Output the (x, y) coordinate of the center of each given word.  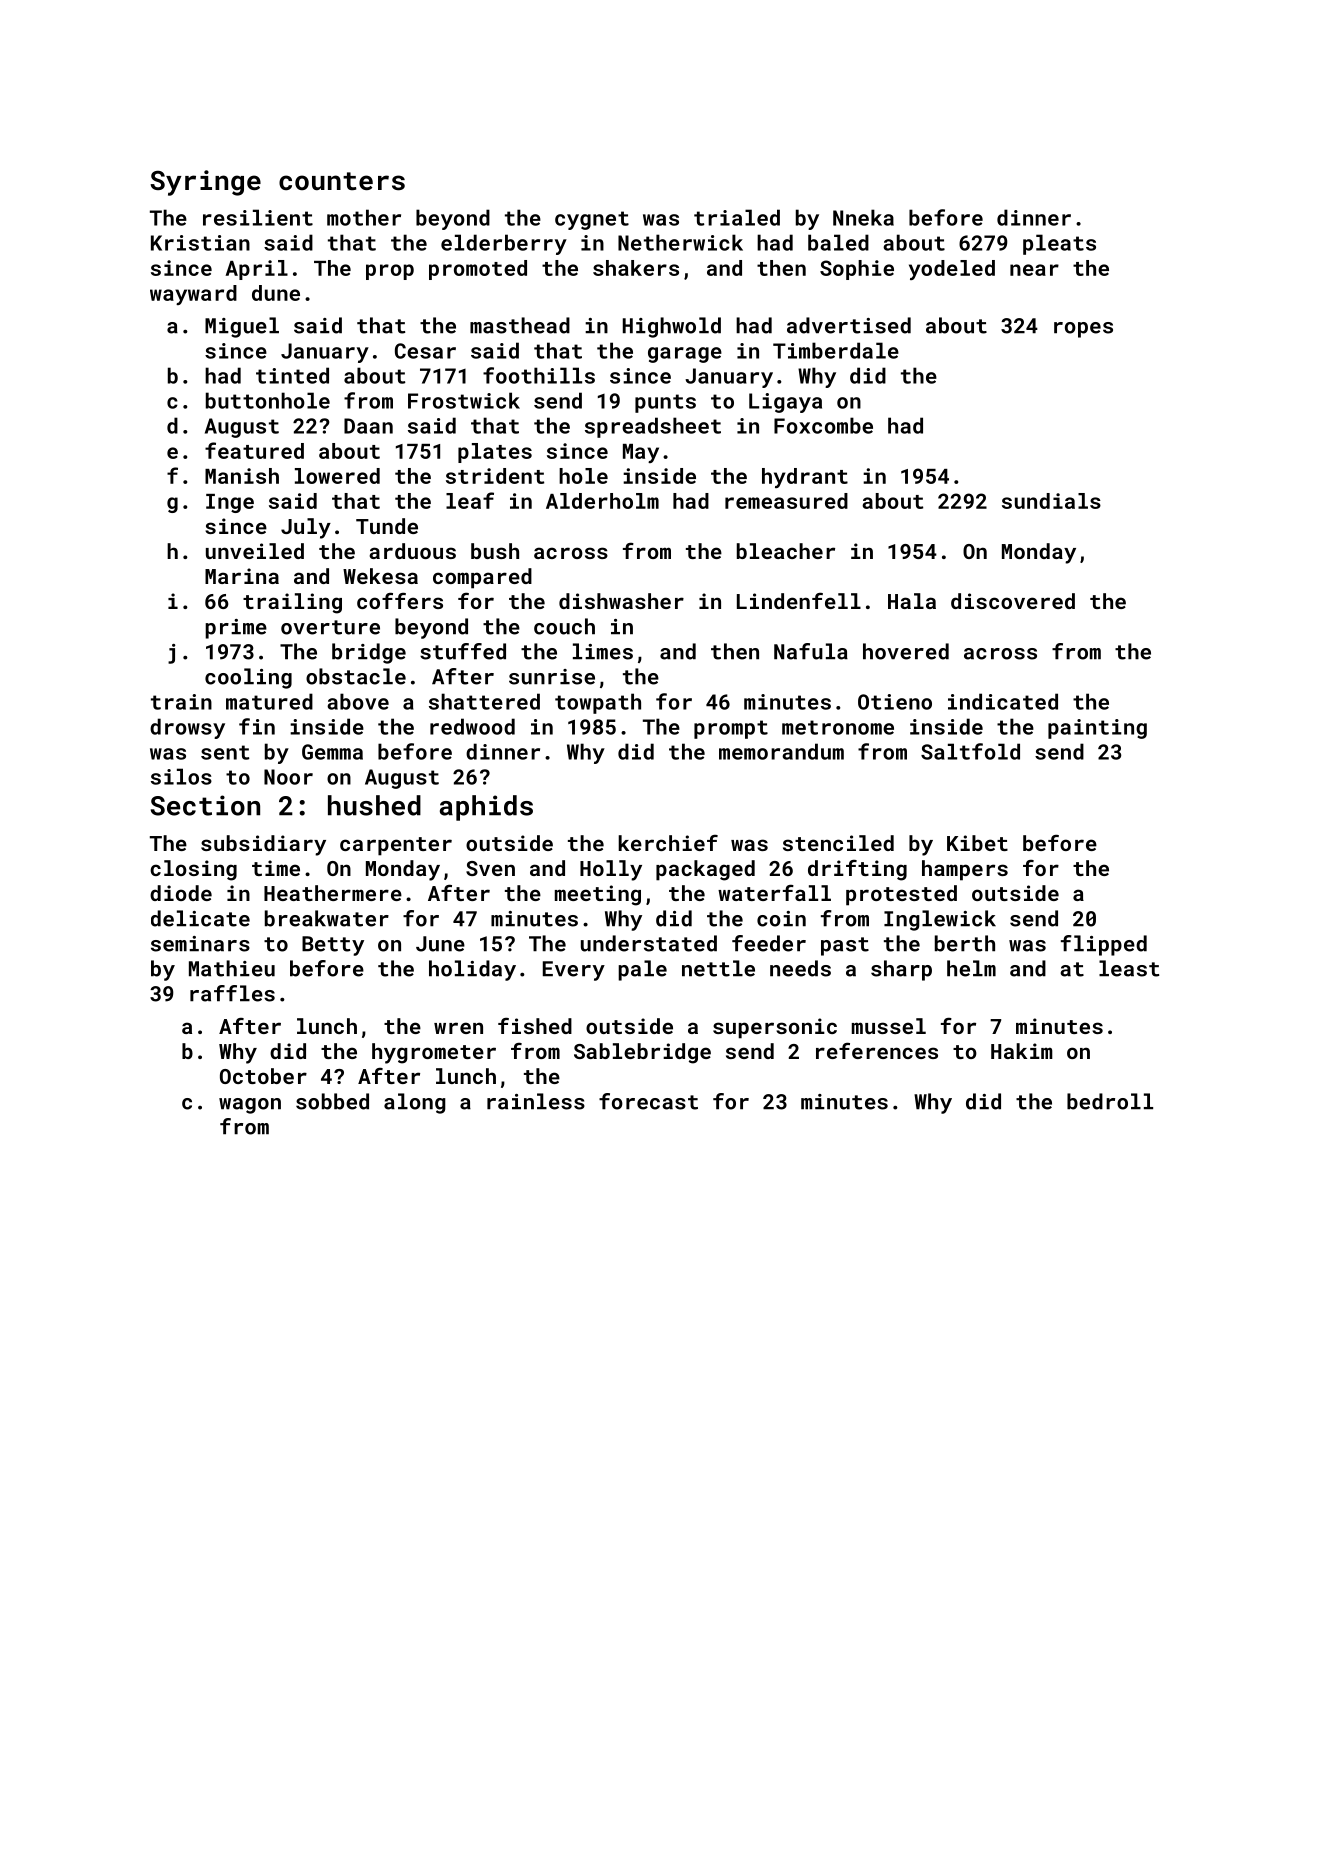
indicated (1003, 701)
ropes (1083, 330)
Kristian (200, 243)
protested (901, 895)
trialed (737, 217)
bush (495, 551)
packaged (705, 870)
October (263, 1076)
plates (495, 453)
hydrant (805, 478)
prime (236, 629)
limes (603, 651)
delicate (200, 918)
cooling (248, 678)
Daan (368, 426)
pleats (1059, 244)
